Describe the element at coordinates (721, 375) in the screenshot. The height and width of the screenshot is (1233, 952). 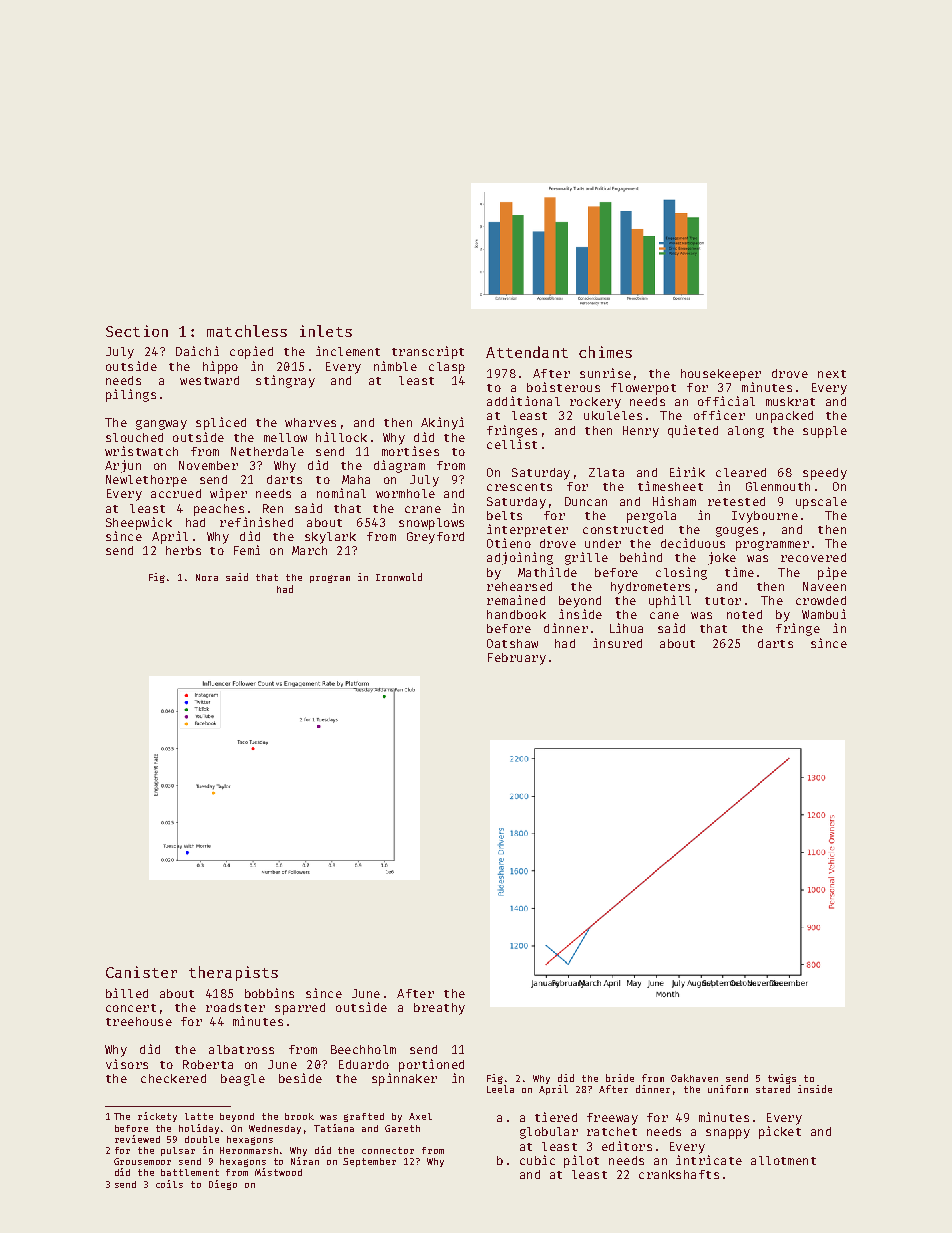
I see `housekeeper` at that location.
